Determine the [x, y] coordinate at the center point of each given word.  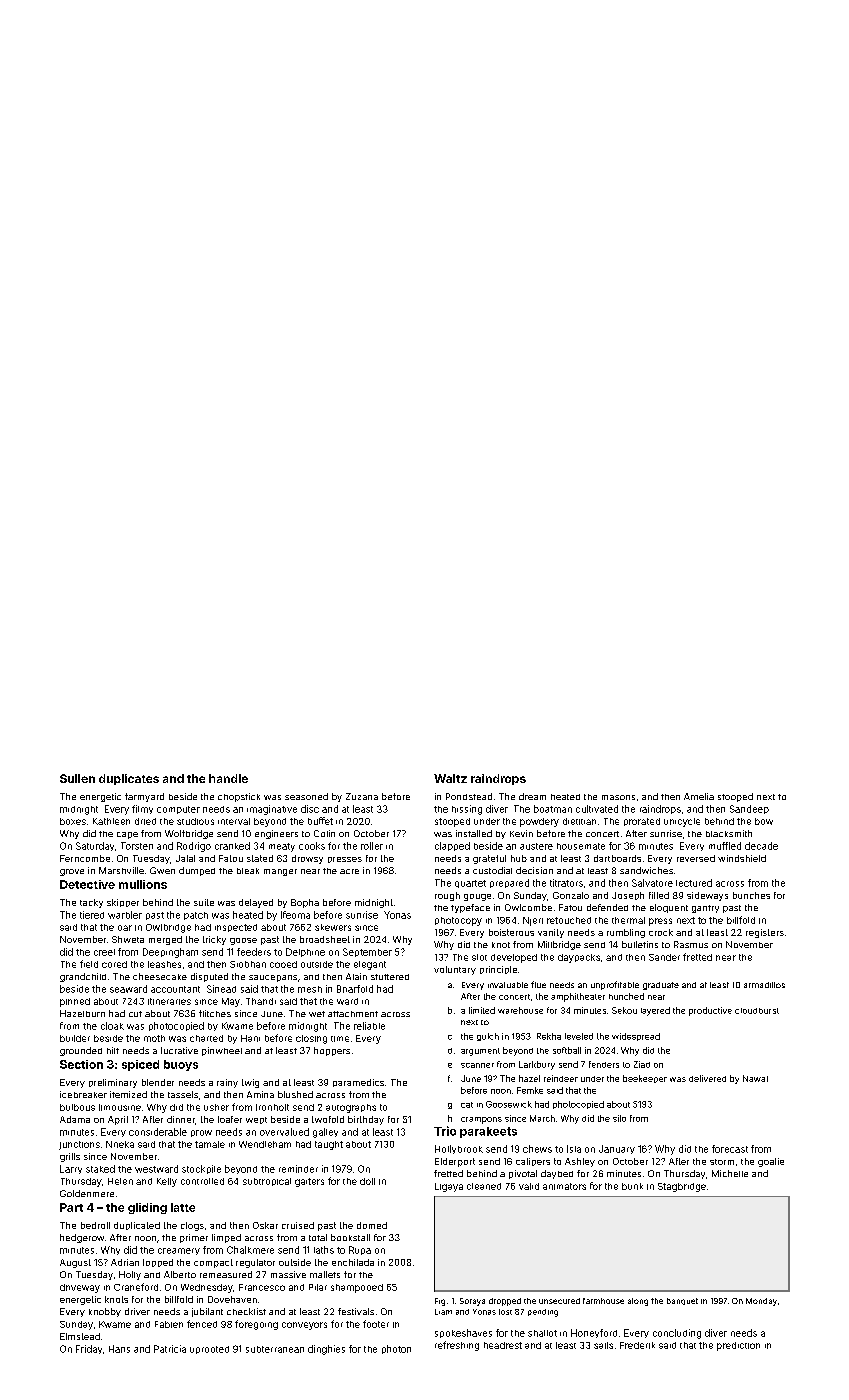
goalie [771, 1162]
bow [764, 821]
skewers [333, 927]
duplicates [129, 779]
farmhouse [603, 1301]
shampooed [357, 1288]
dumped [197, 871]
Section [81, 1064]
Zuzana [362, 796]
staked [100, 1169]
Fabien [169, 1324]
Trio [445, 1131]
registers [765, 933]
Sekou [624, 1010]
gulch [488, 1037]
